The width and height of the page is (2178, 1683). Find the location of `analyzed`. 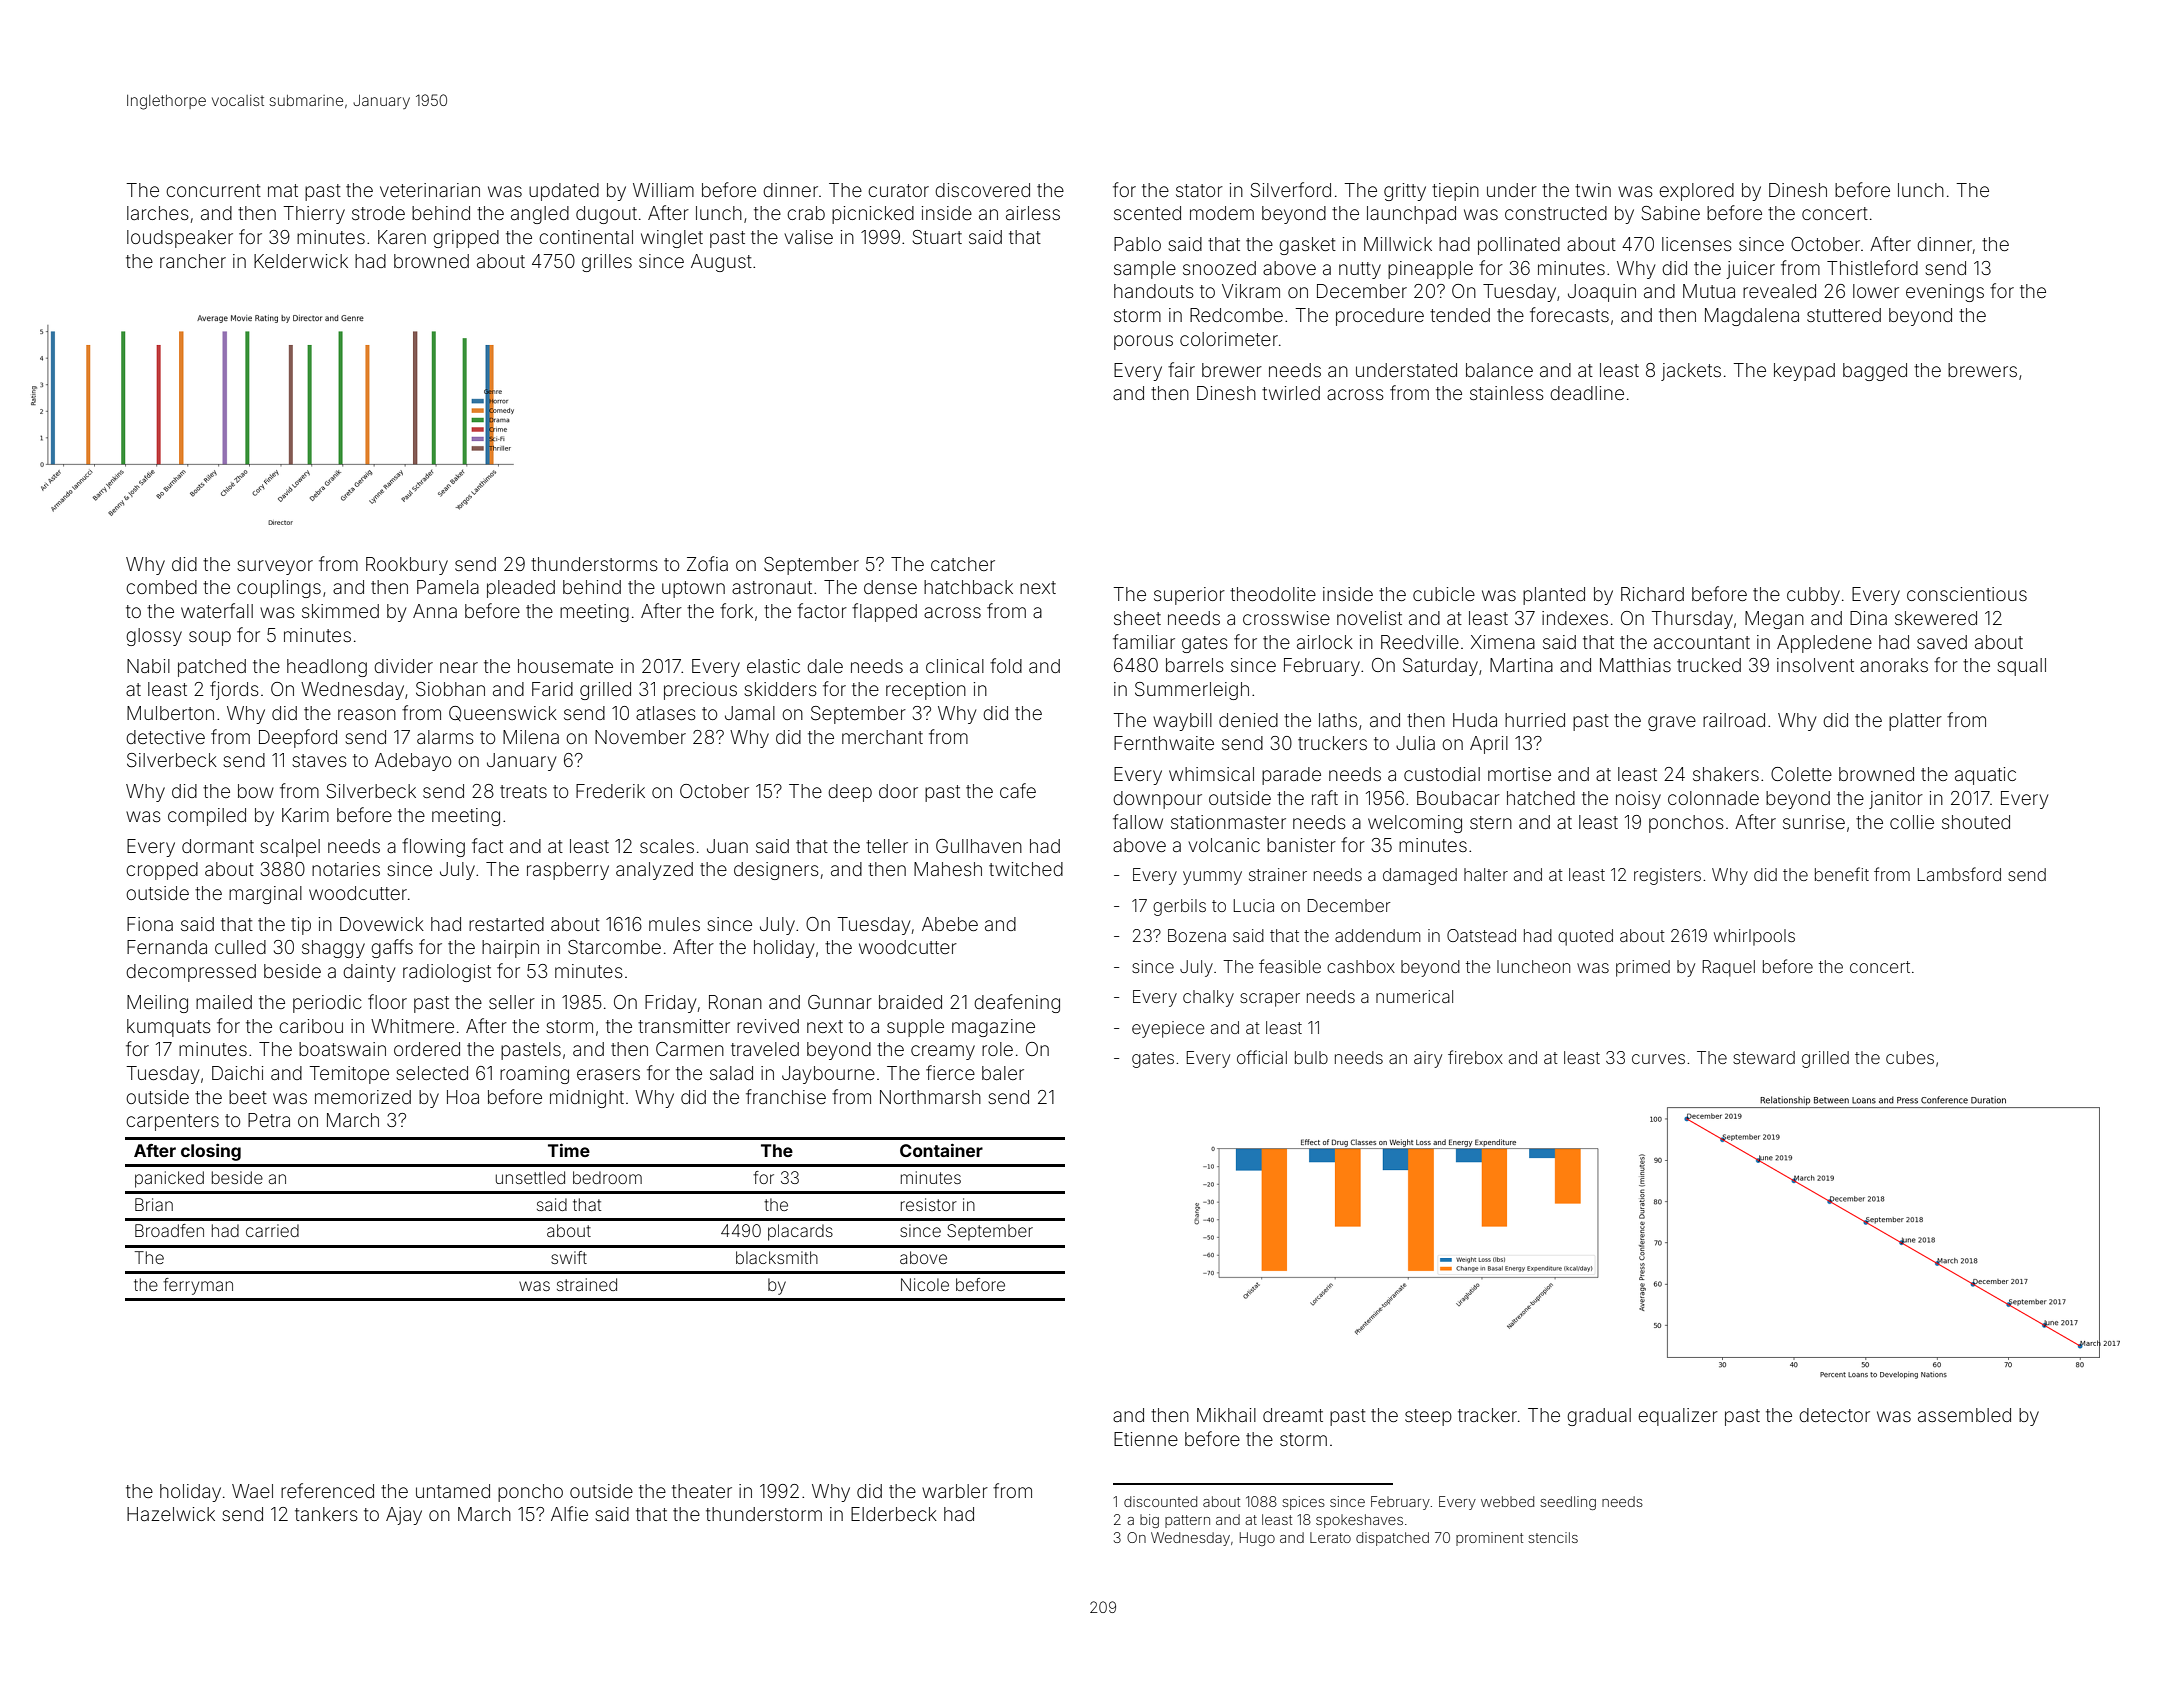

analyzed is located at coordinates (654, 871).
